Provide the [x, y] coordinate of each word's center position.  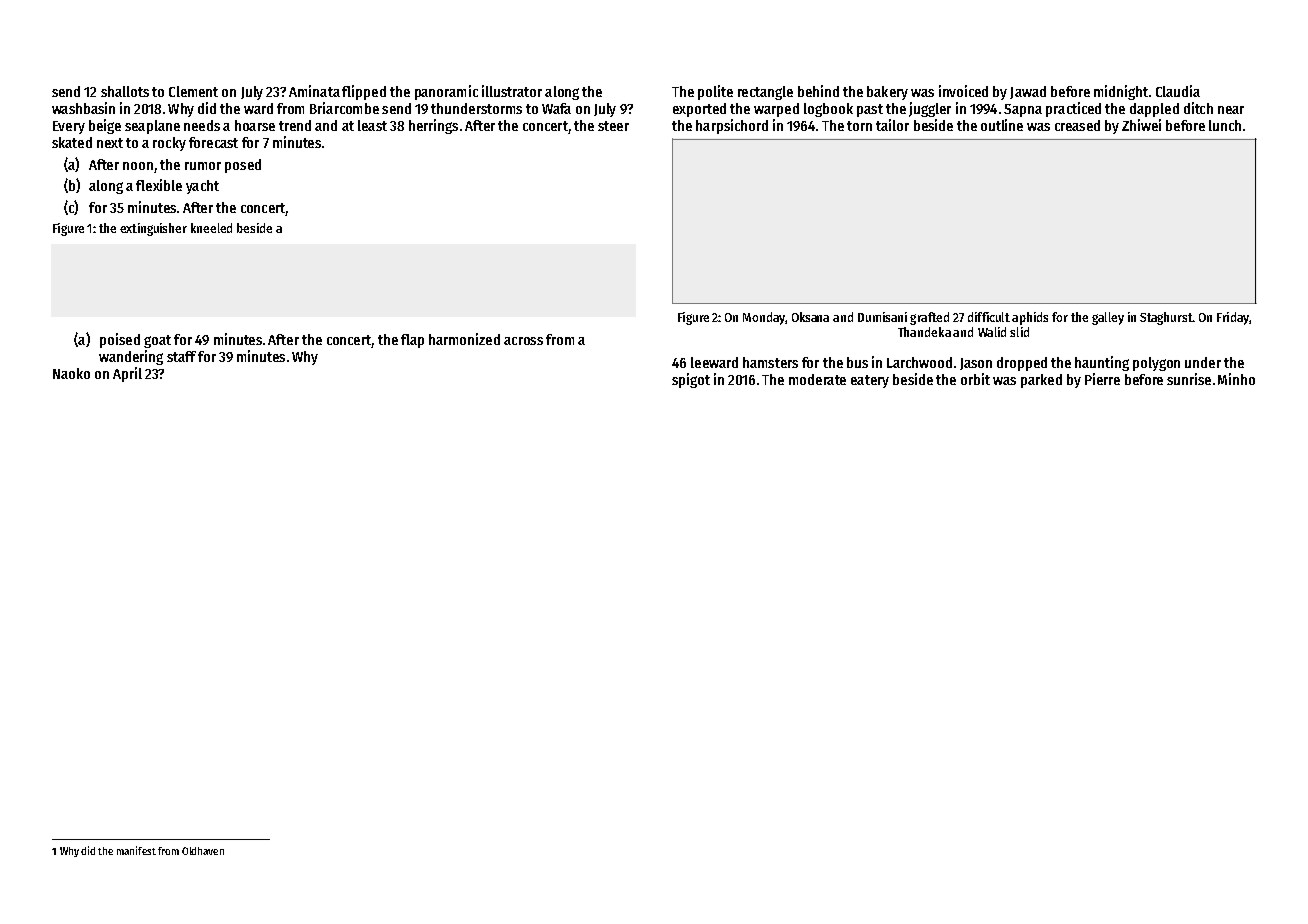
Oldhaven [203, 851]
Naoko [71, 373]
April [127, 374]
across [523, 341]
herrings [433, 126]
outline [1002, 125]
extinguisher [153, 229]
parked [1041, 381]
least [372, 125]
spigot [691, 380]
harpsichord [732, 126]
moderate [817, 379]
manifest [136, 850]
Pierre [1102, 379]
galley [1108, 318]
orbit [975, 379]
